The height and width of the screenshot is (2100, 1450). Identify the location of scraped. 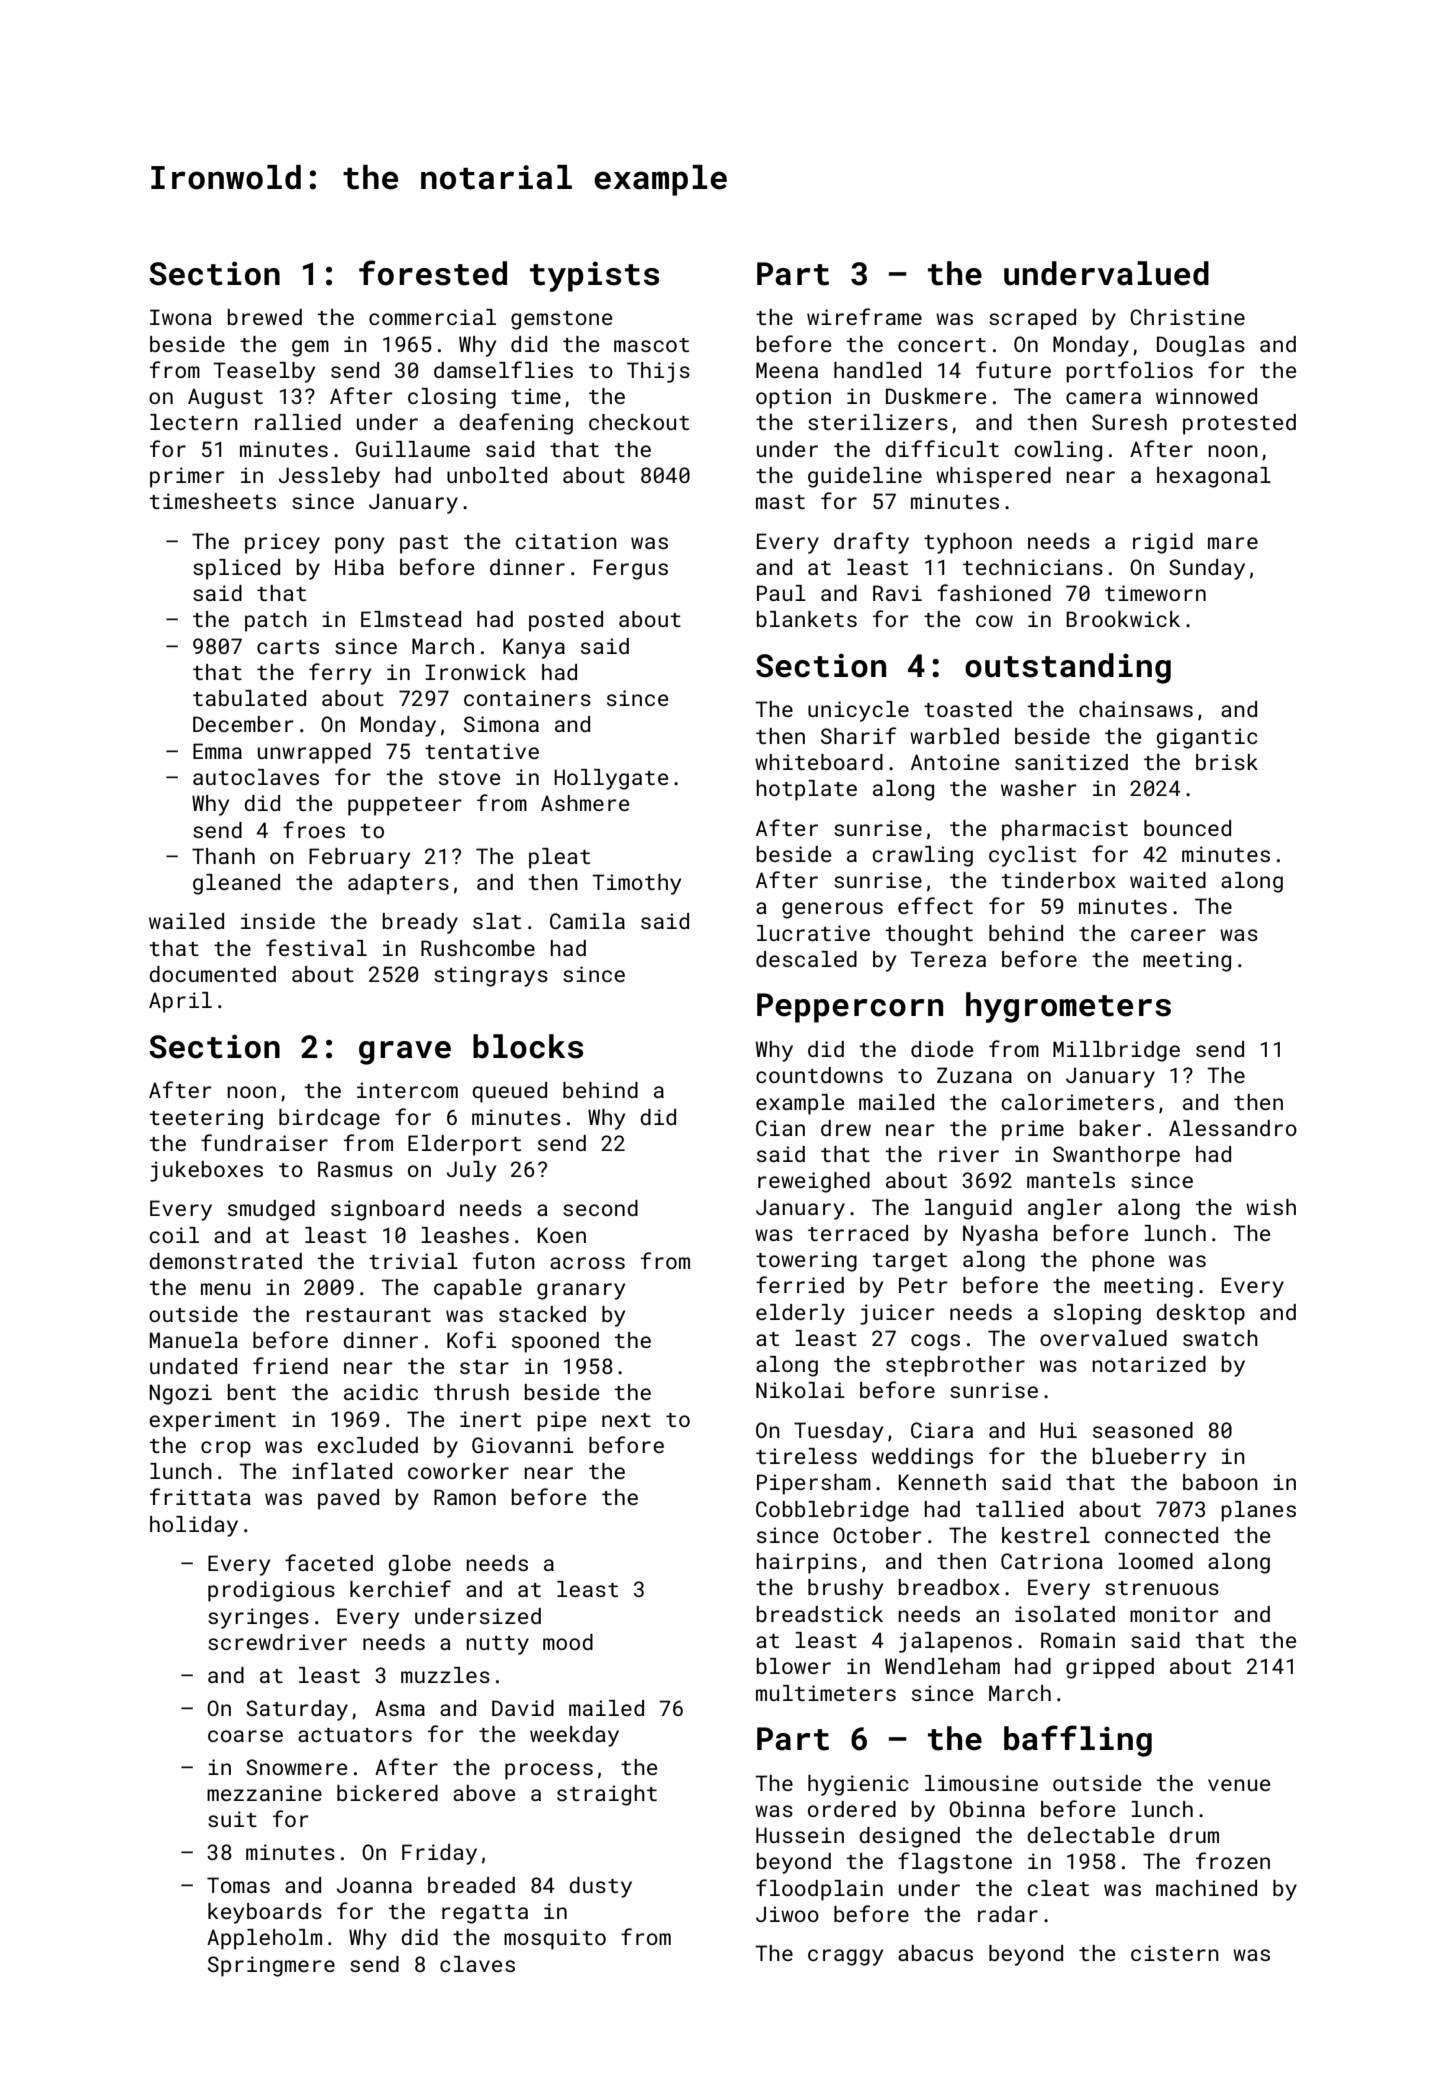
(1032, 319).
